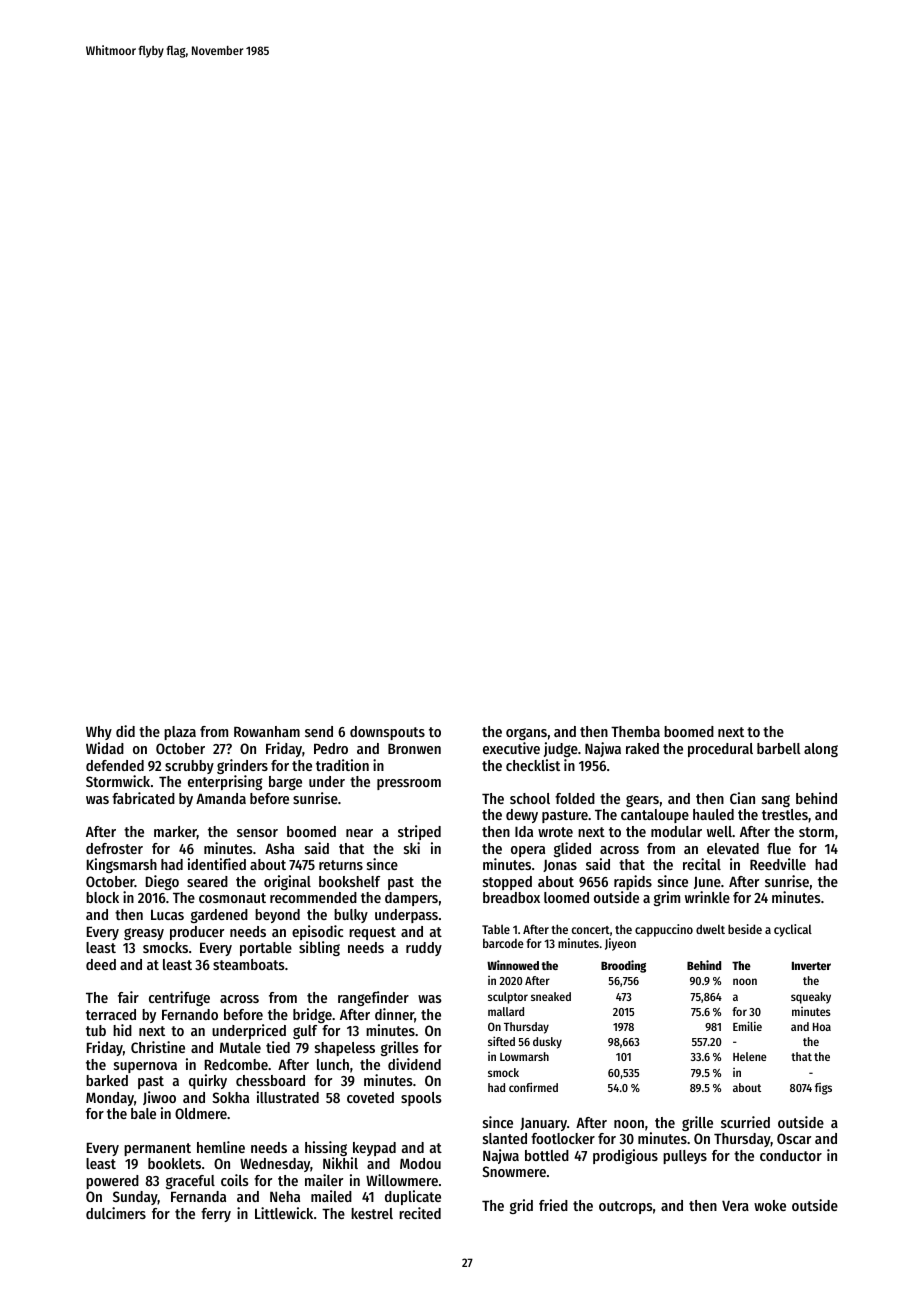 The height and width of the screenshot is (1314, 924). Describe the element at coordinates (116, 1213) in the screenshot. I see `dulcimers` at that location.
